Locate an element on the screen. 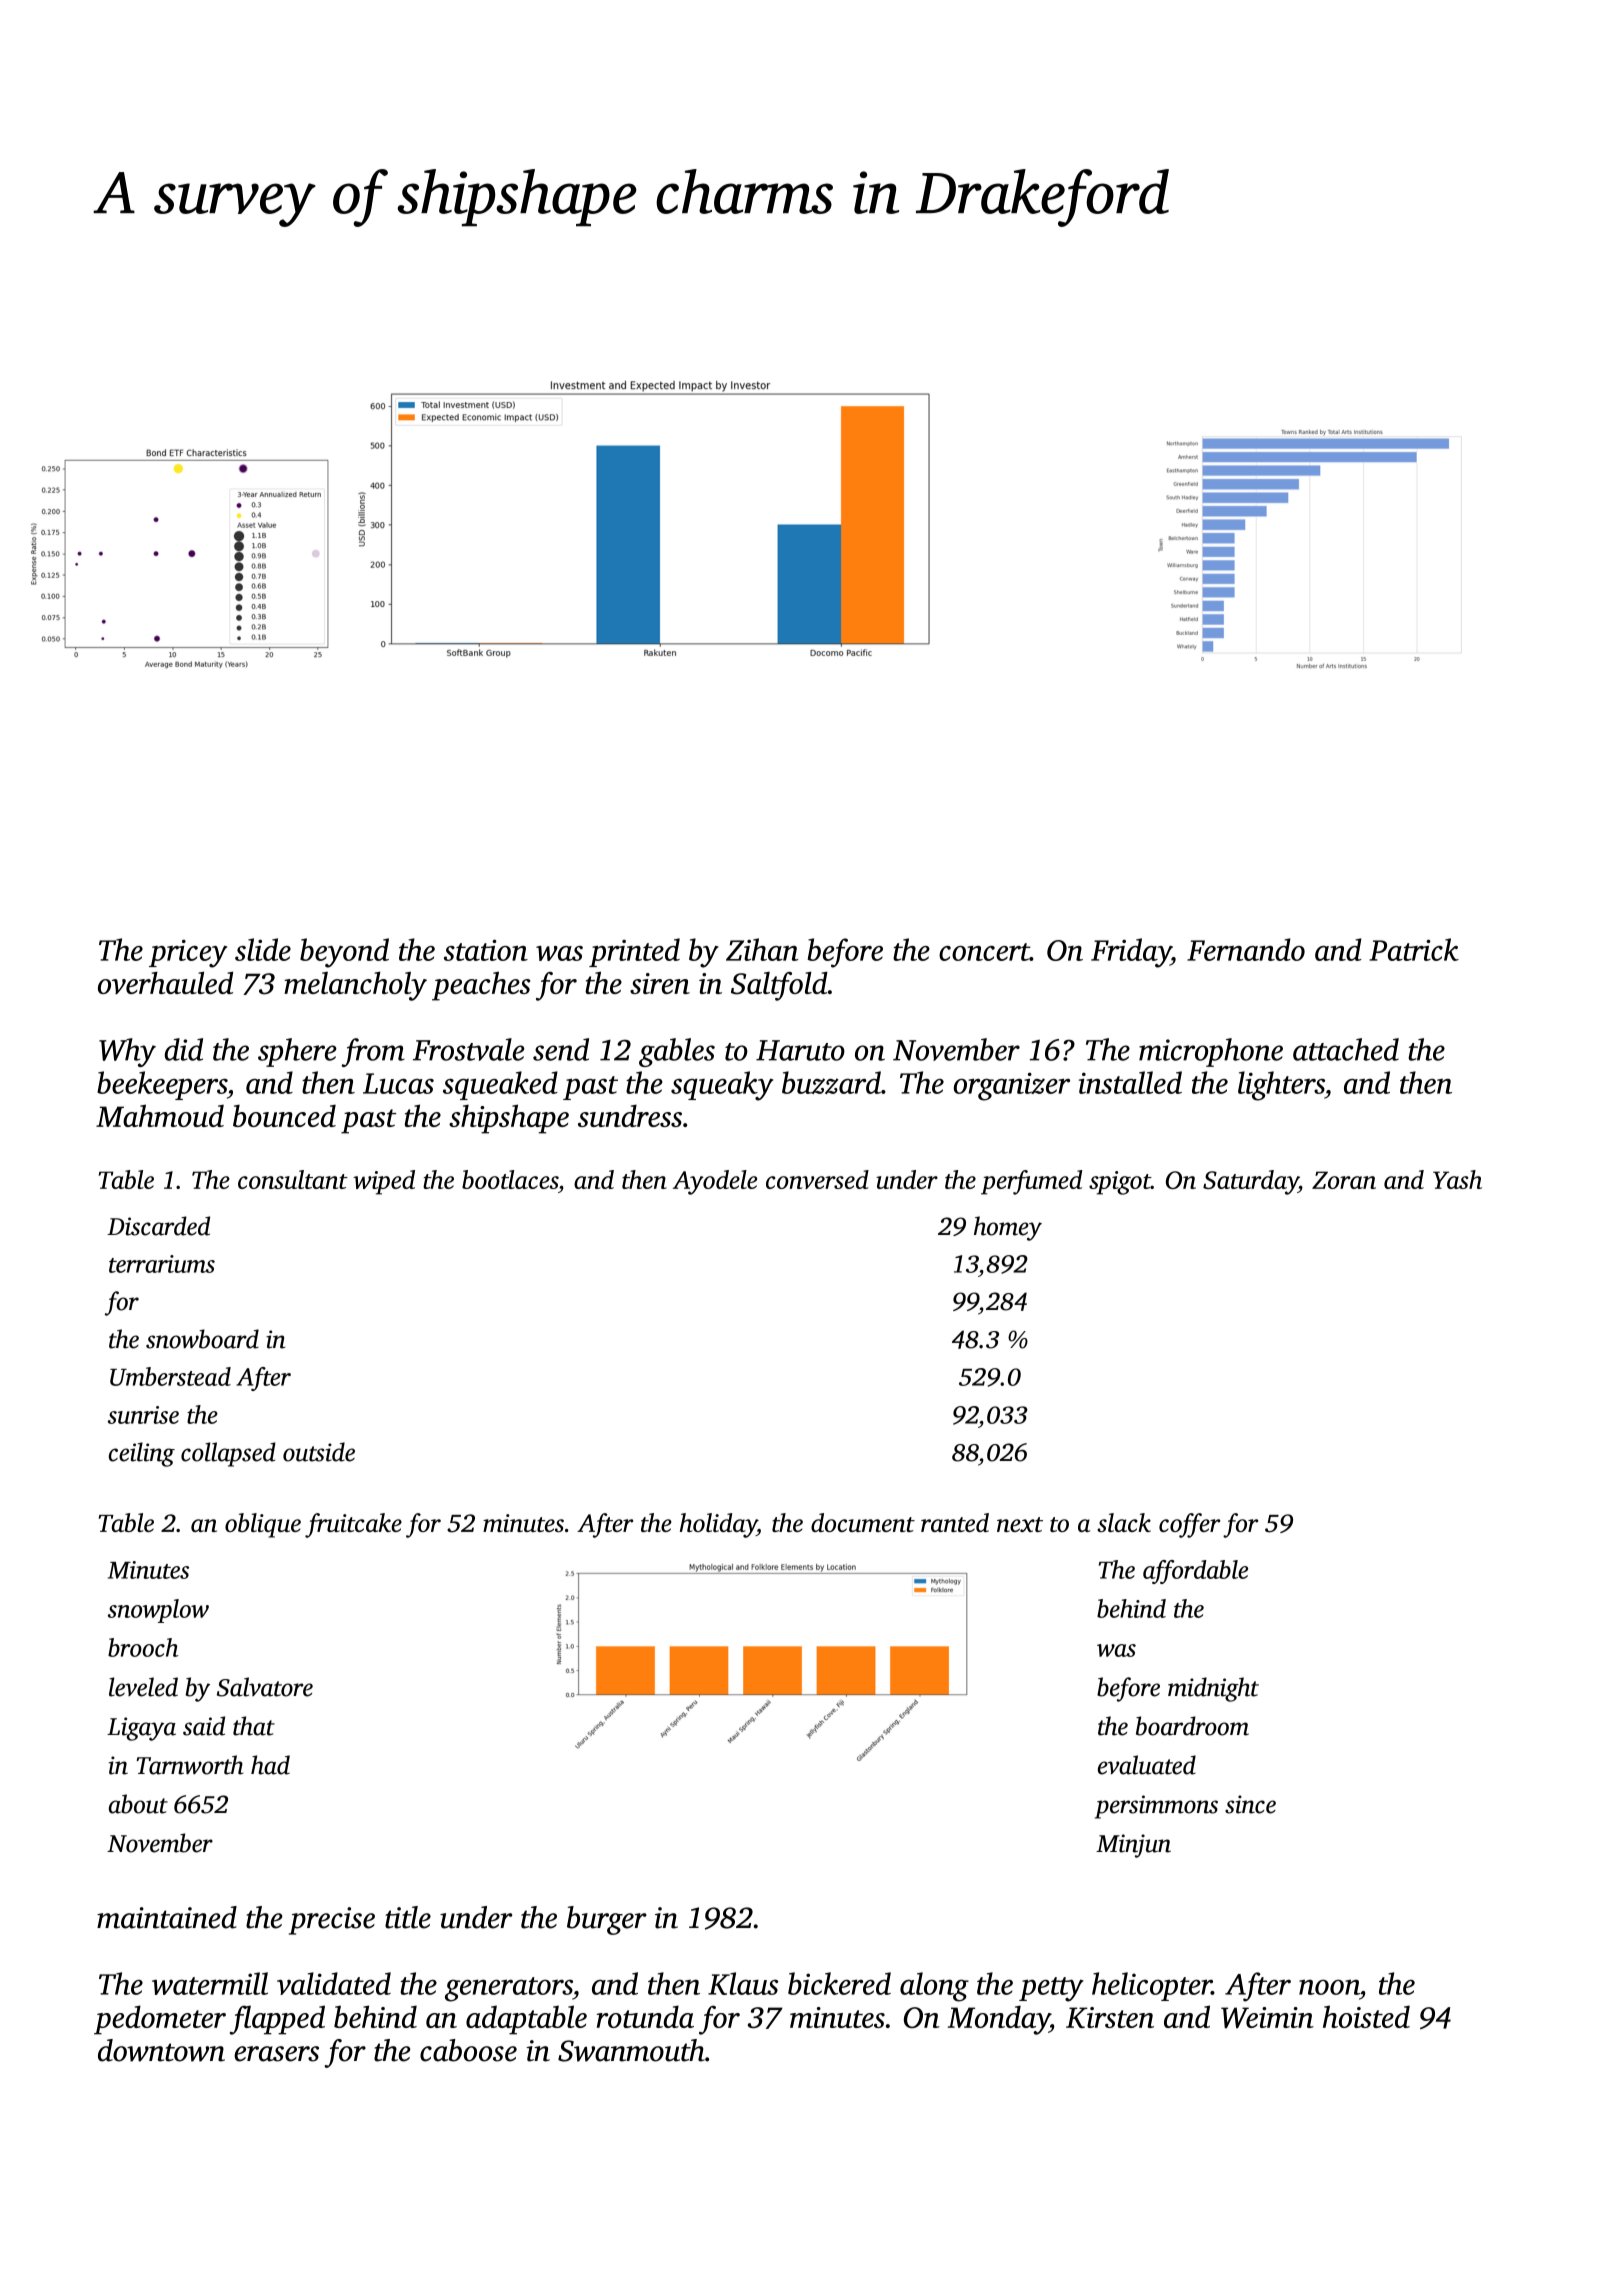  station is located at coordinates (486, 950).
